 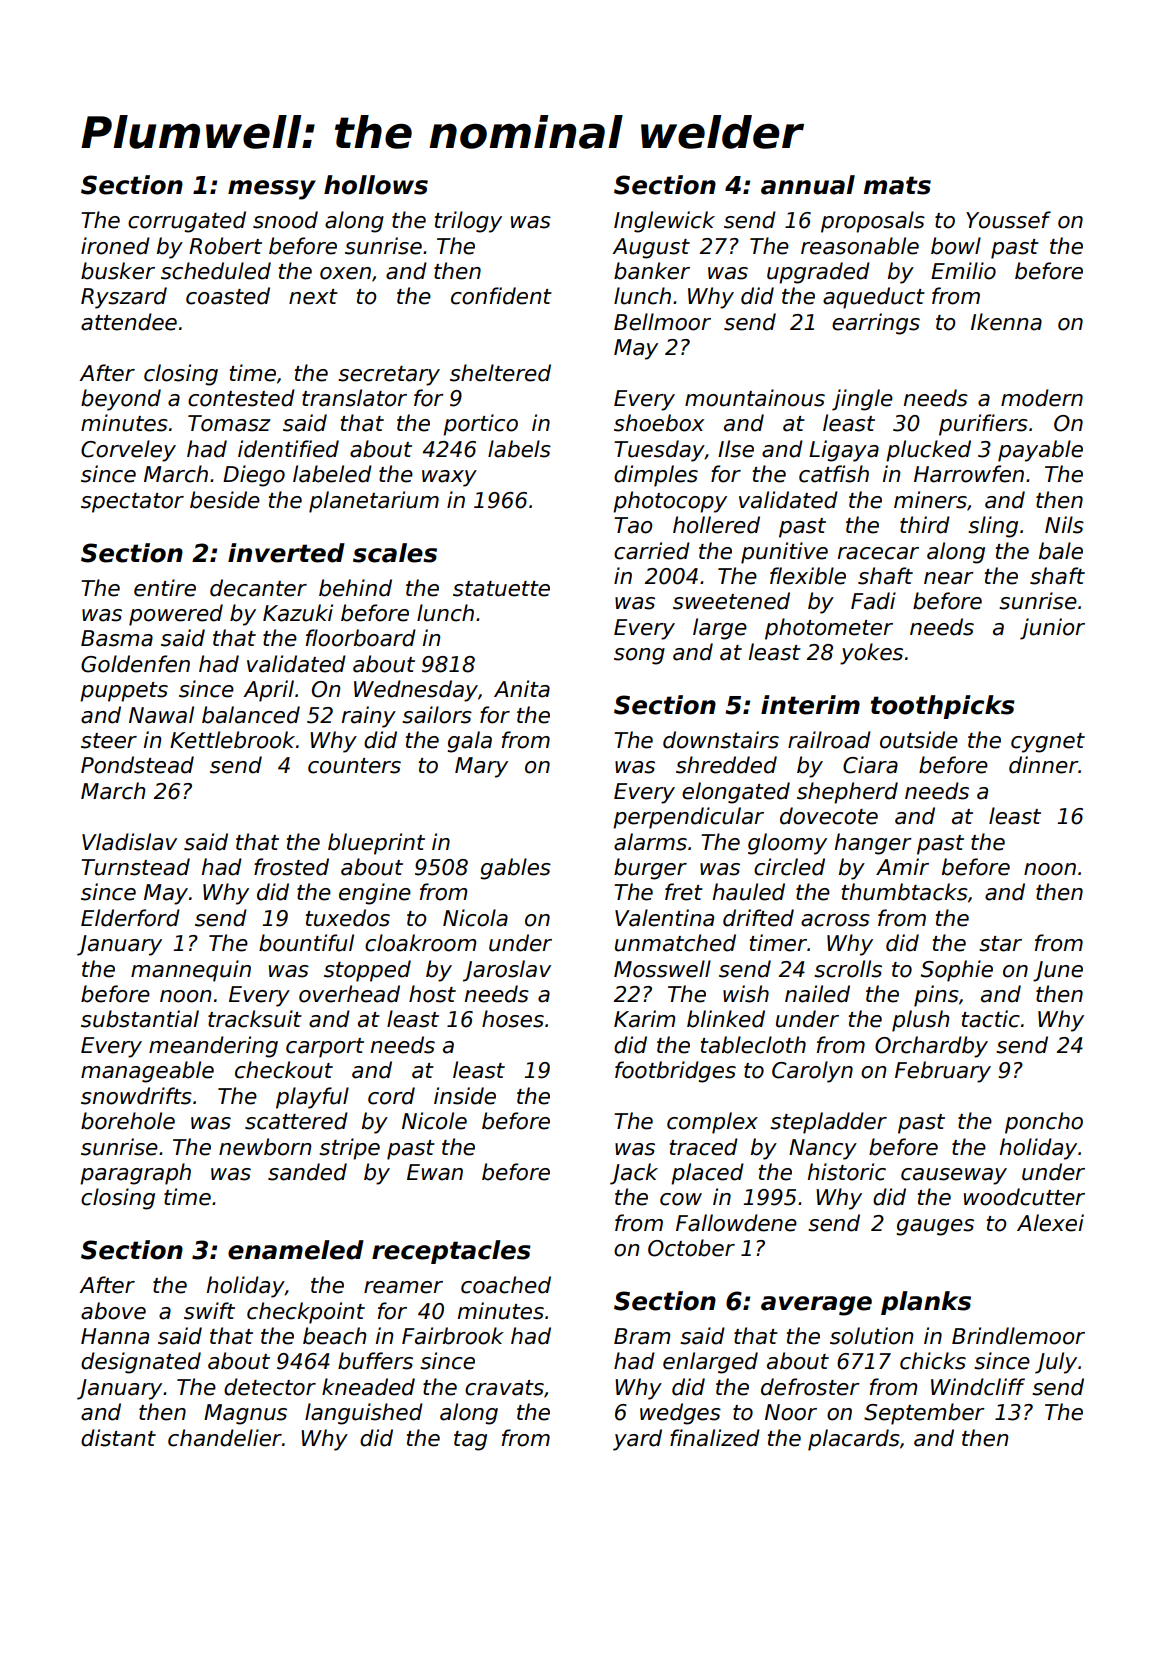 What do you see at coordinates (721, 740) in the screenshot?
I see `downstairs` at bounding box center [721, 740].
